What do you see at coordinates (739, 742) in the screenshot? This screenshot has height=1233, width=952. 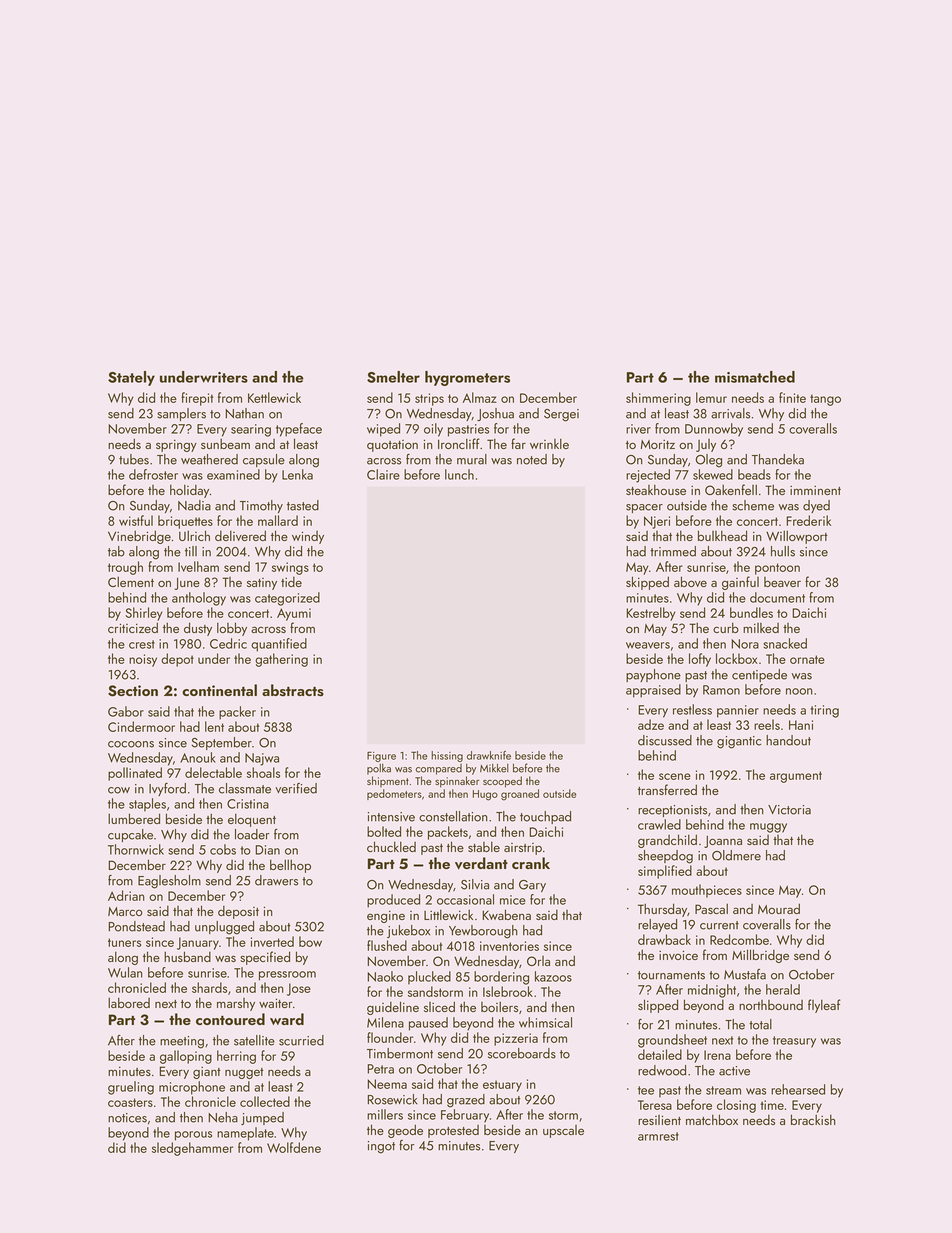 I see `gigantic` at bounding box center [739, 742].
